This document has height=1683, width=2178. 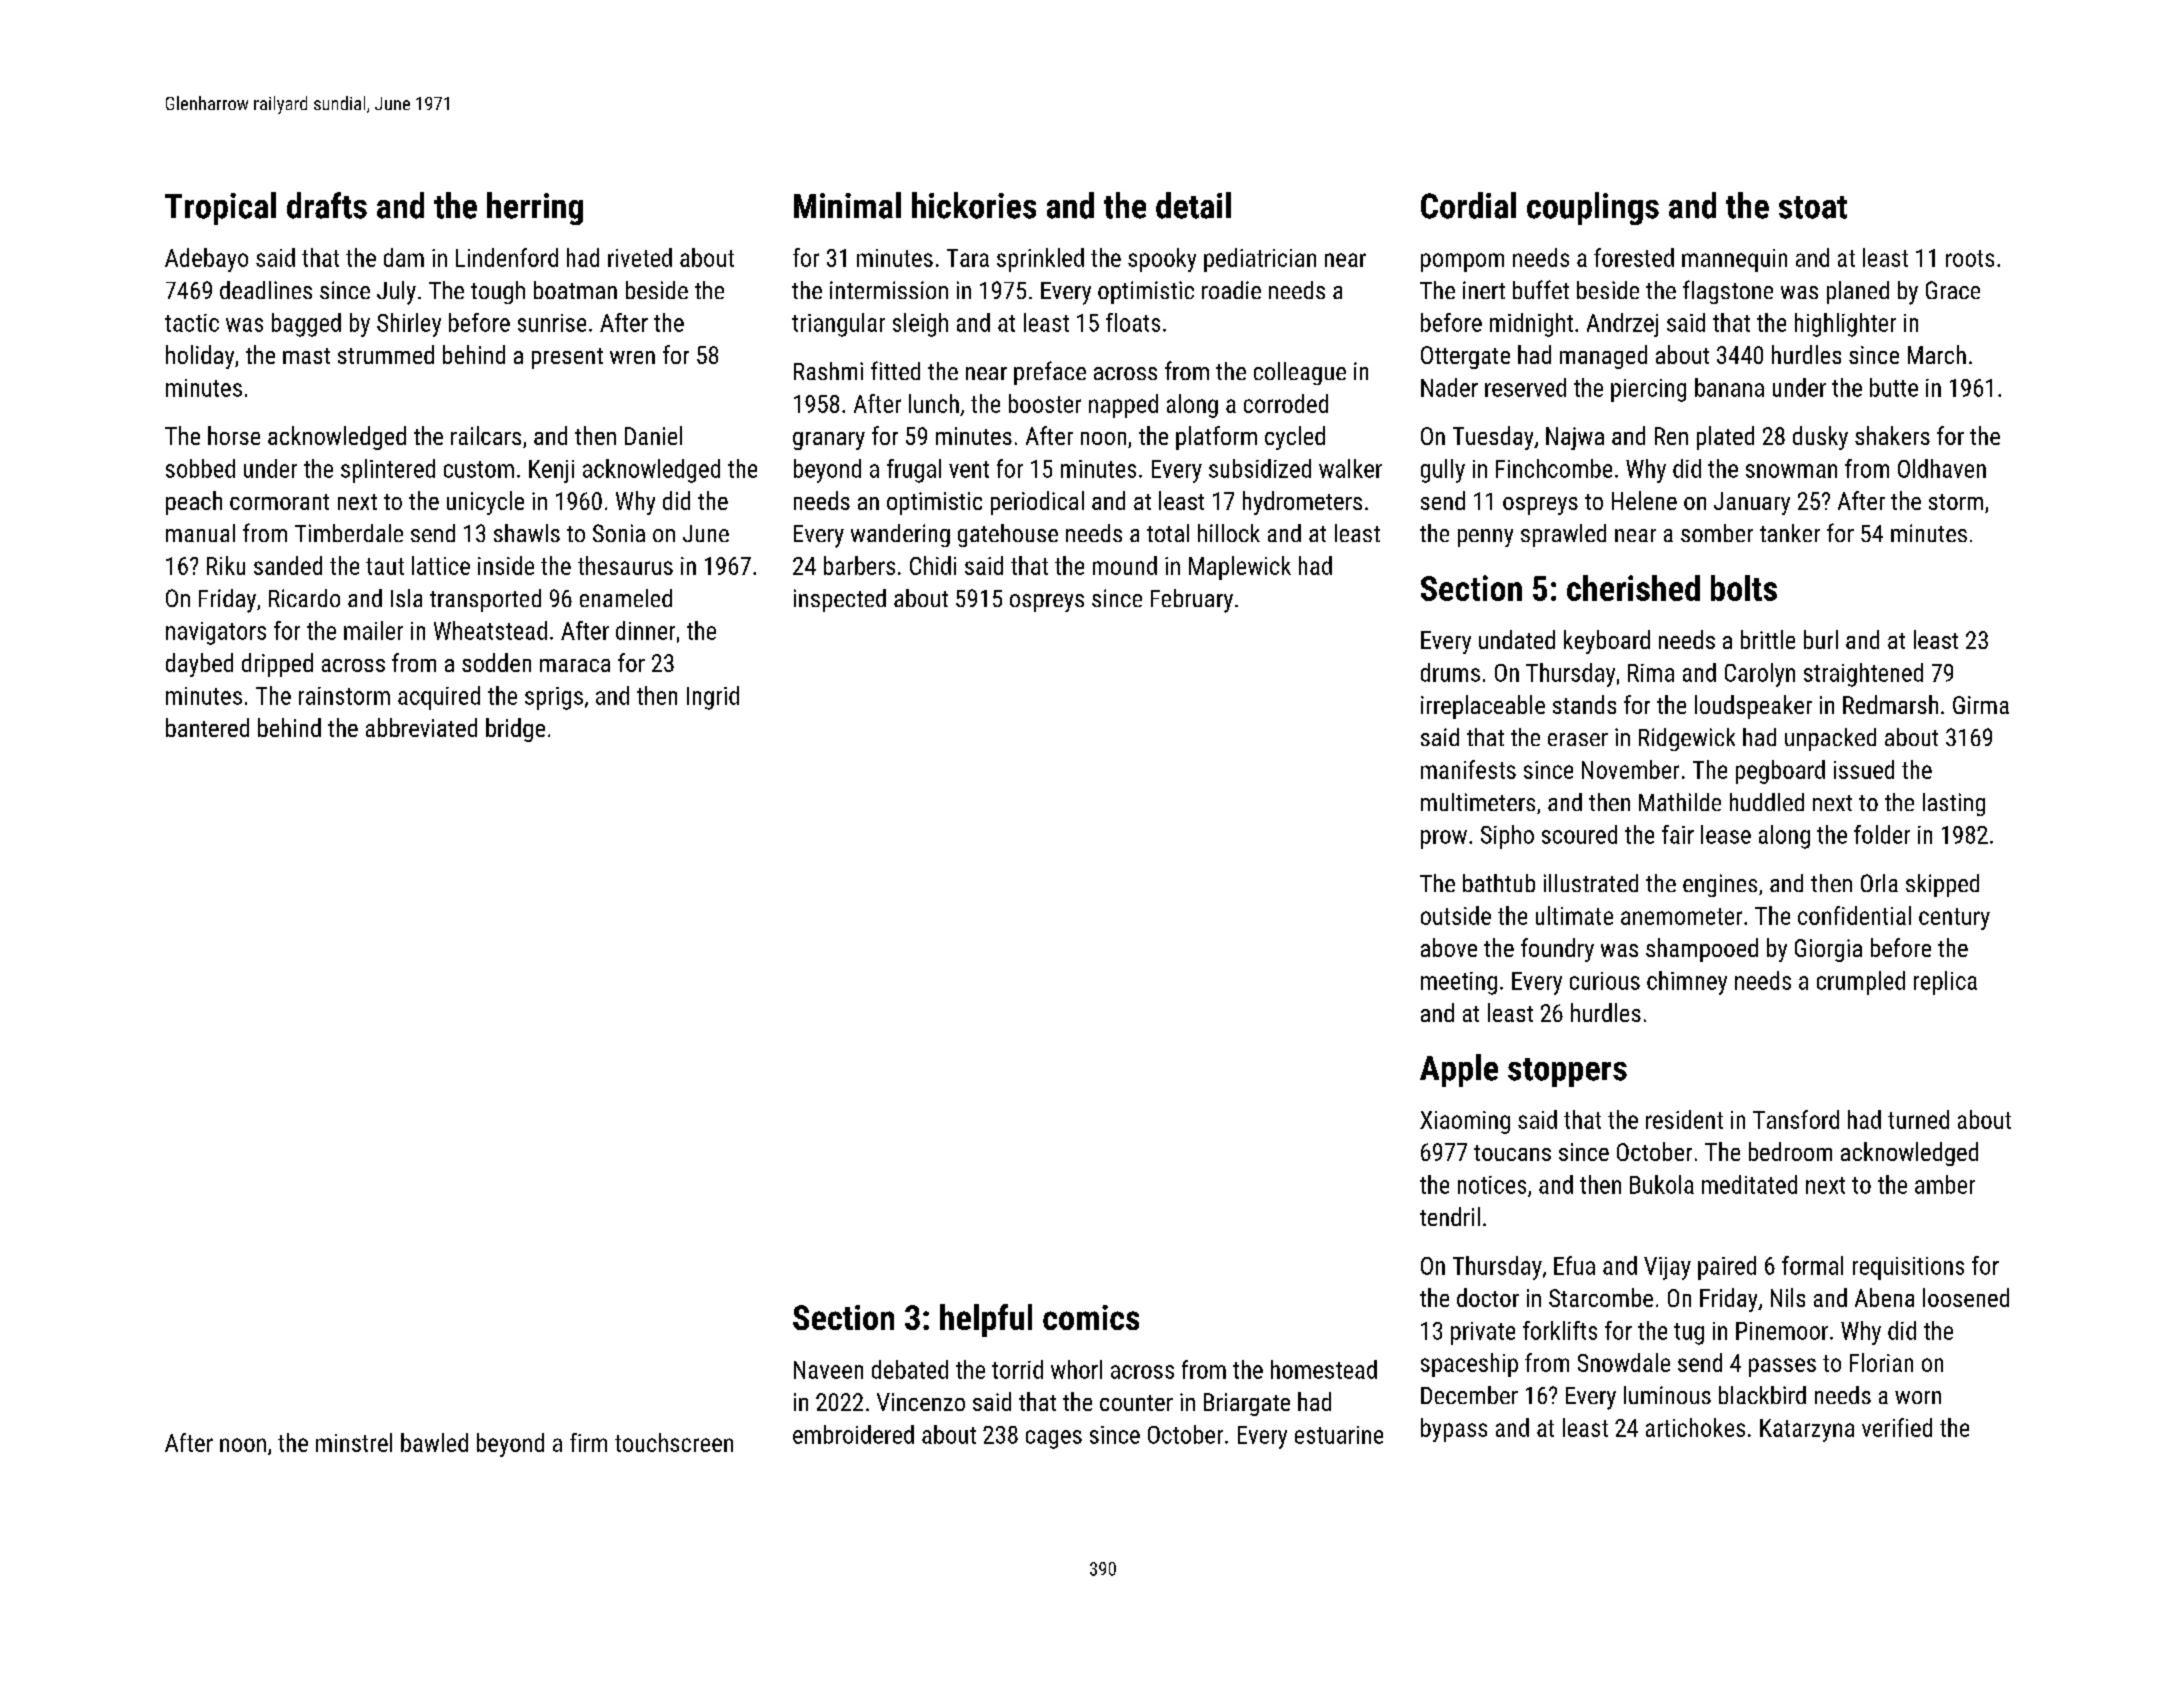 What do you see at coordinates (1037, 503) in the document?
I see `periodical` at bounding box center [1037, 503].
